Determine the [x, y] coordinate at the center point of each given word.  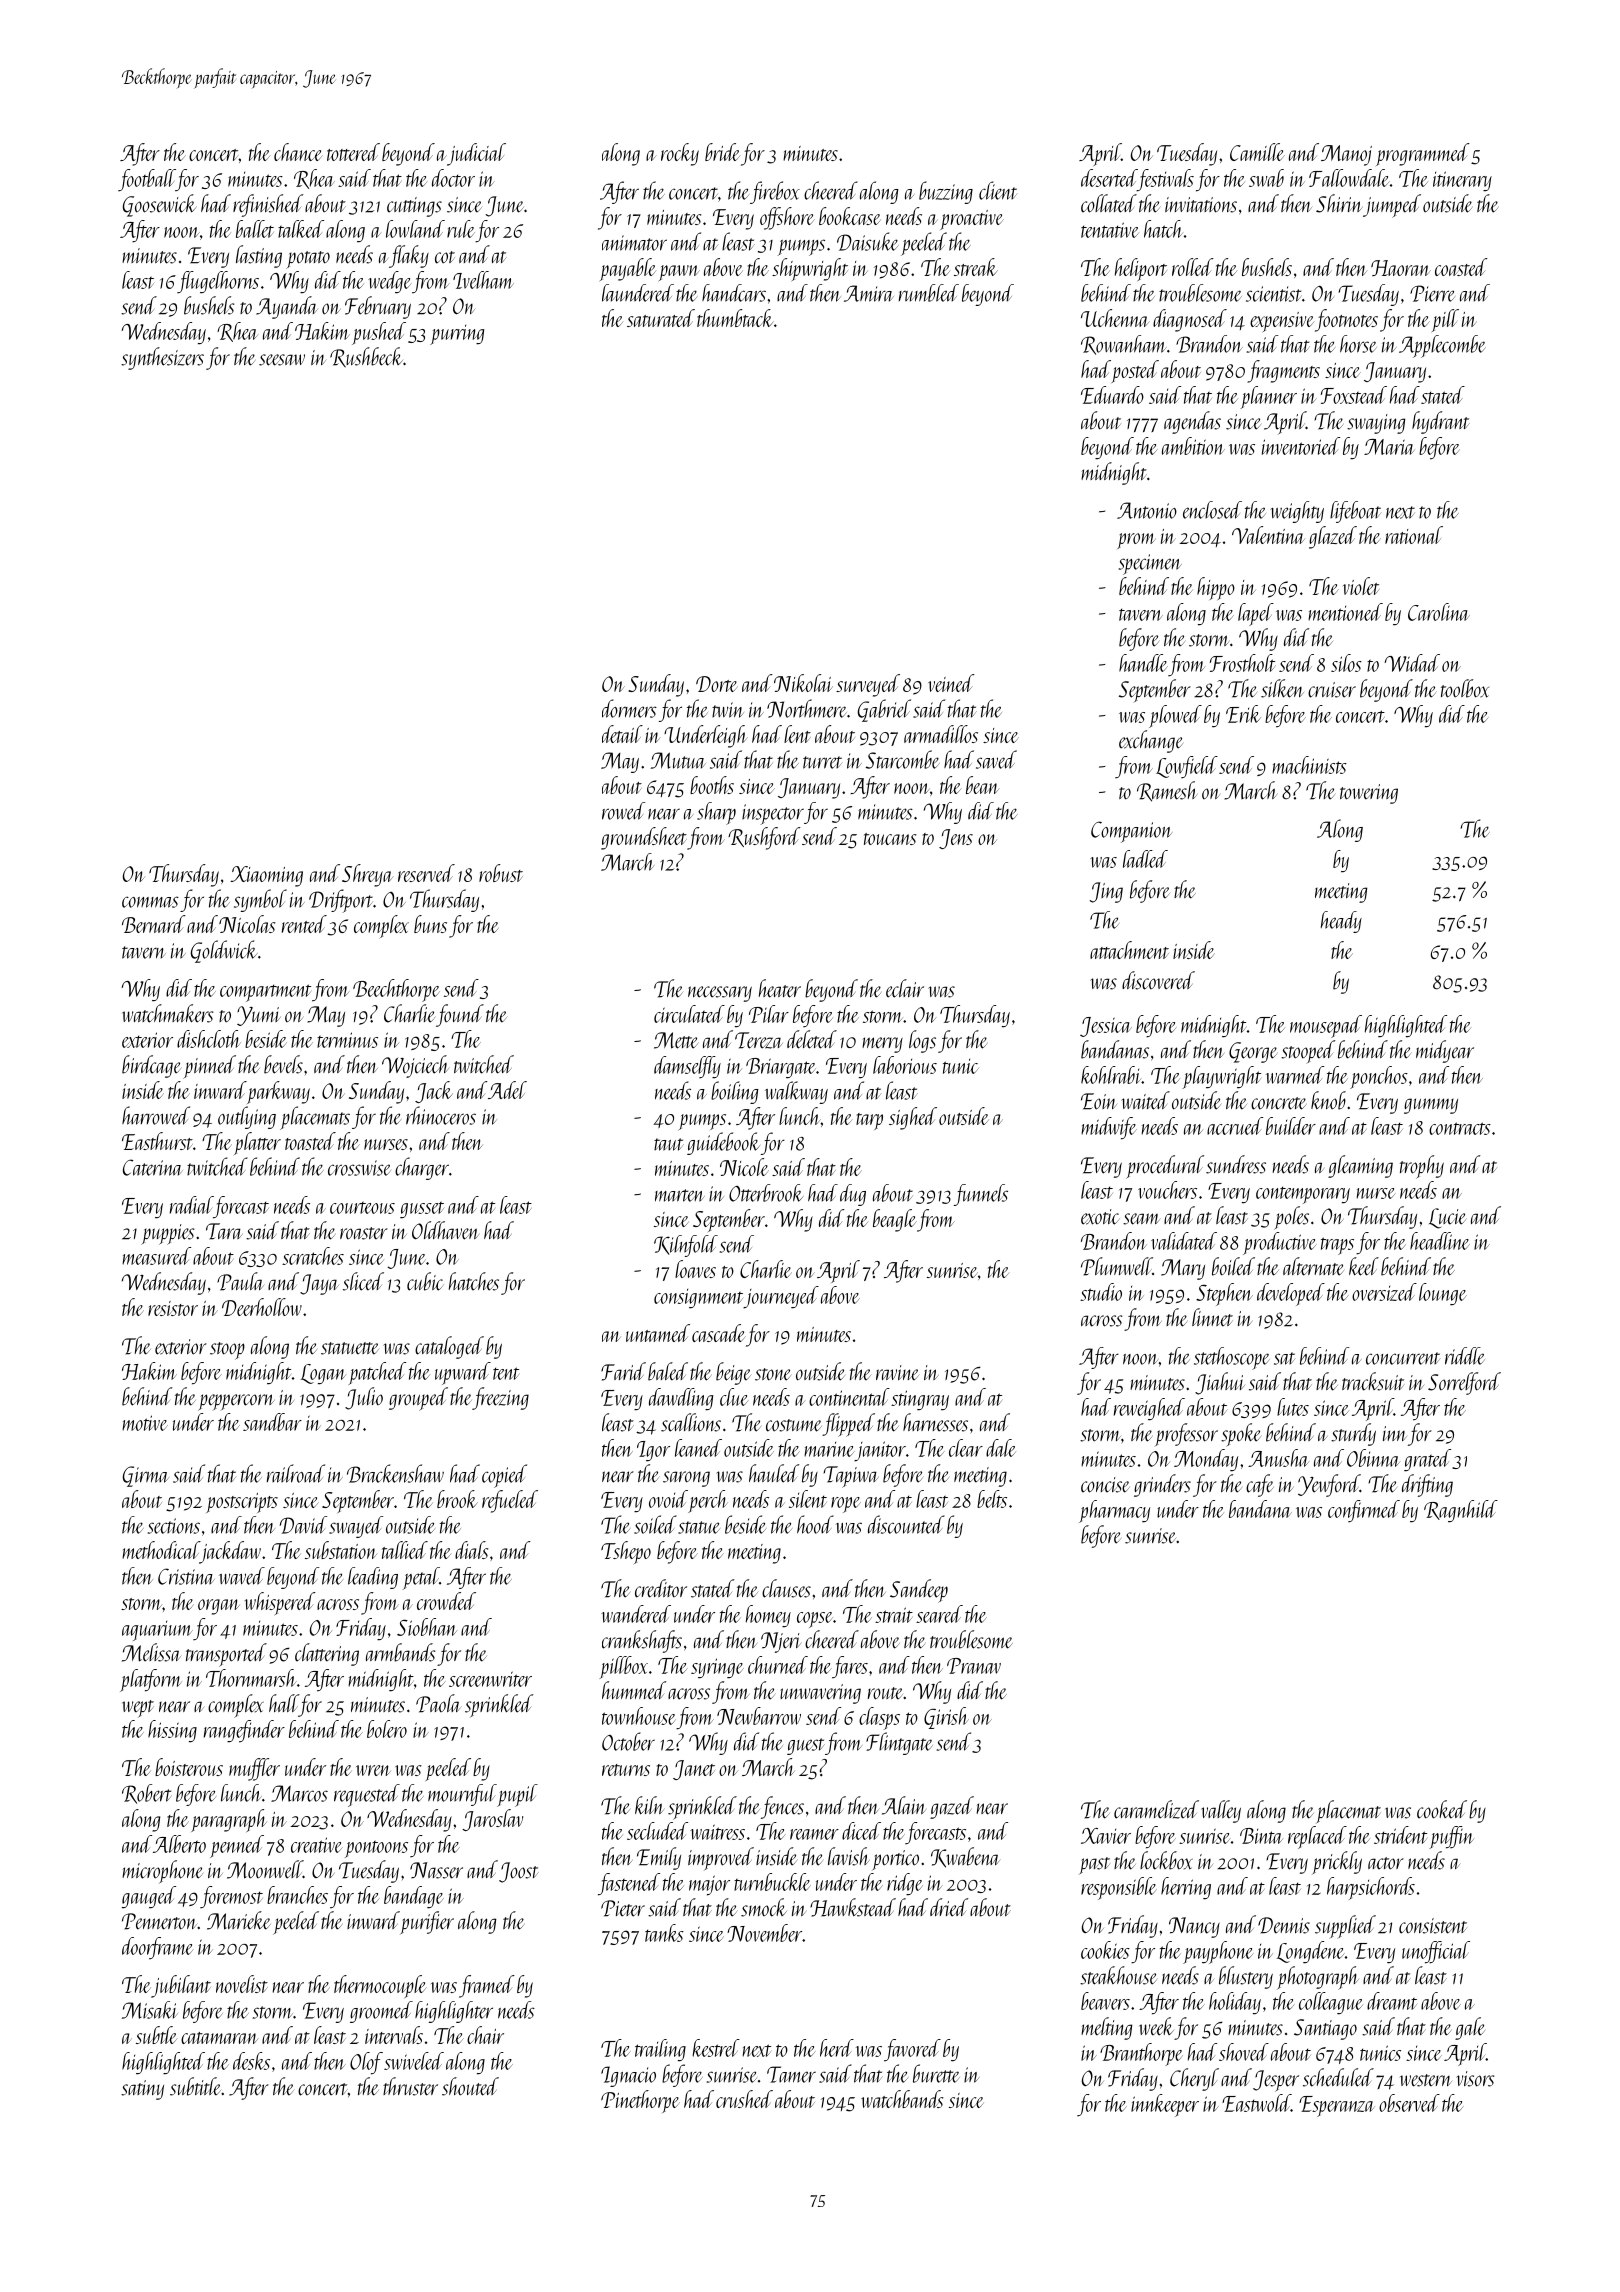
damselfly [687, 1067]
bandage [414, 1897]
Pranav [974, 1666]
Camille [1257, 152]
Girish [946, 1718]
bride [722, 152]
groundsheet [644, 838]
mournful [462, 1795]
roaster [364, 1233]
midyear [1445, 1051]
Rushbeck [366, 357]
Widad [1412, 663]
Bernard [154, 924]
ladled [1145, 859]
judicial [476, 154]
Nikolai [803, 683]
